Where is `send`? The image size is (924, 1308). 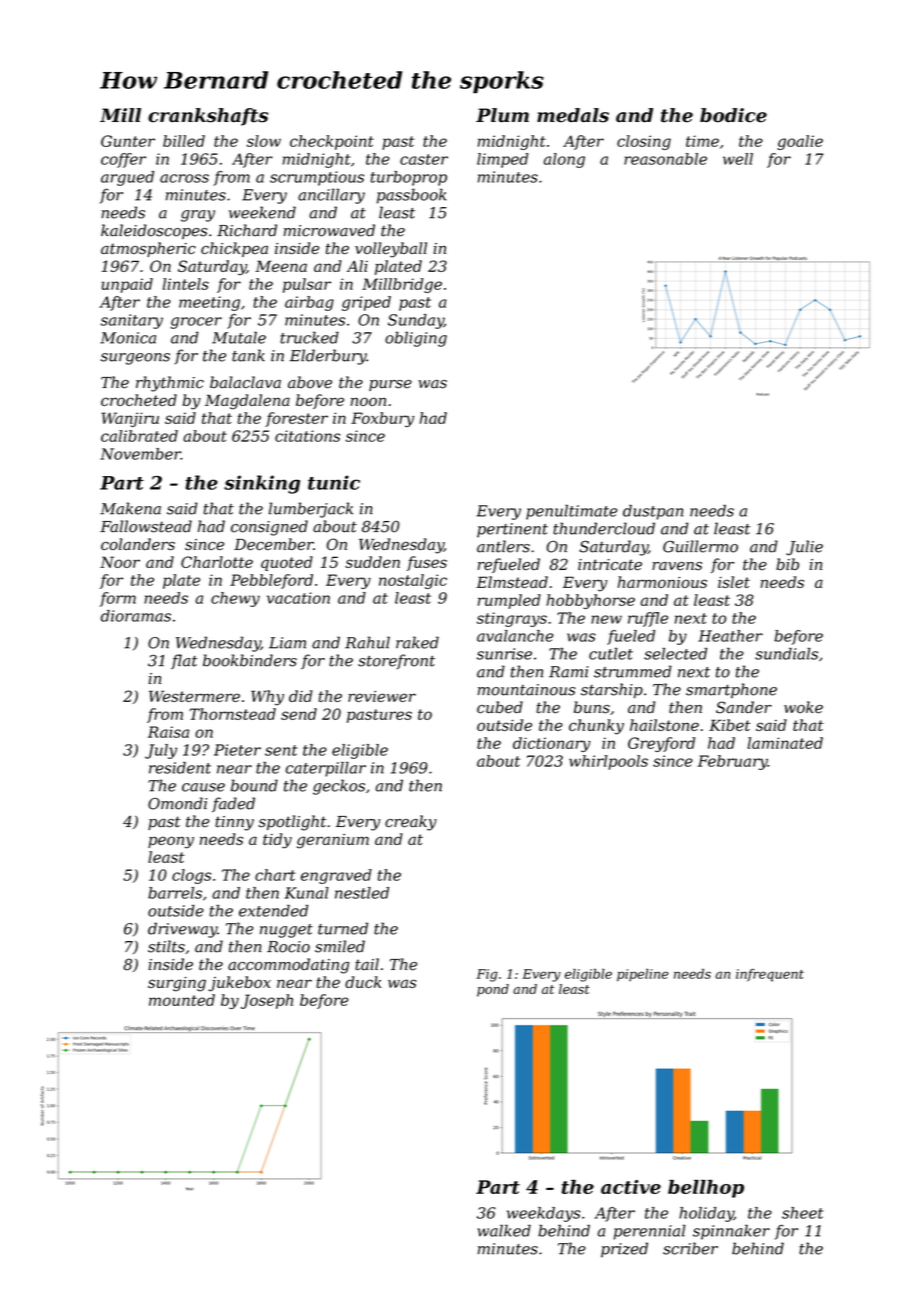 send is located at coordinates (299, 714).
